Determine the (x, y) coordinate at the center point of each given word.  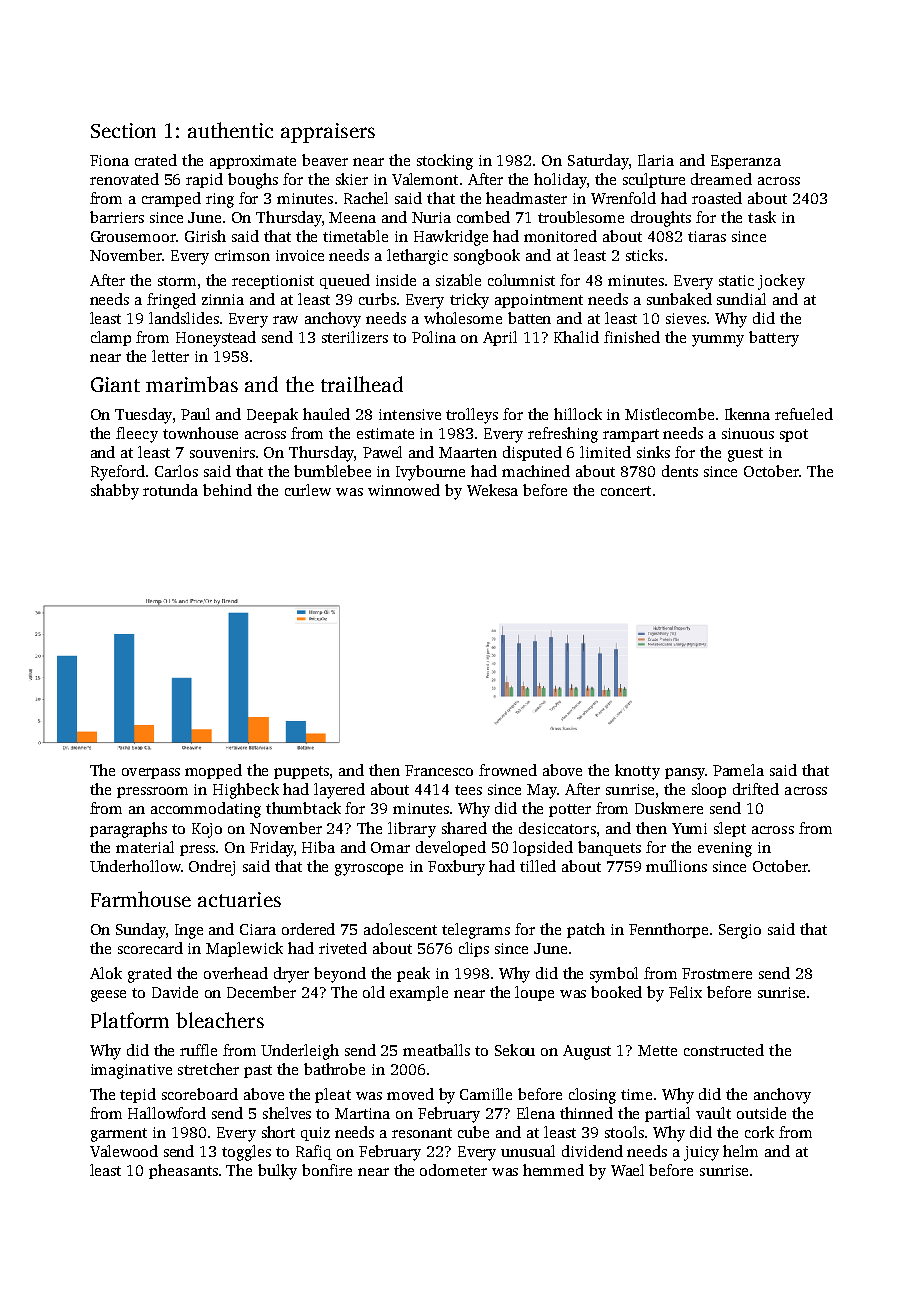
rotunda (170, 490)
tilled (538, 866)
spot (794, 435)
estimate (385, 433)
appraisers (328, 133)
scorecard (150, 948)
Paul (195, 414)
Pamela (738, 770)
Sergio (740, 931)
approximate (253, 162)
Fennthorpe (668, 930)
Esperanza (746, 162)
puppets (301, 772)
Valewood (124, 1151)
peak (413, 974)
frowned (508, 770)
